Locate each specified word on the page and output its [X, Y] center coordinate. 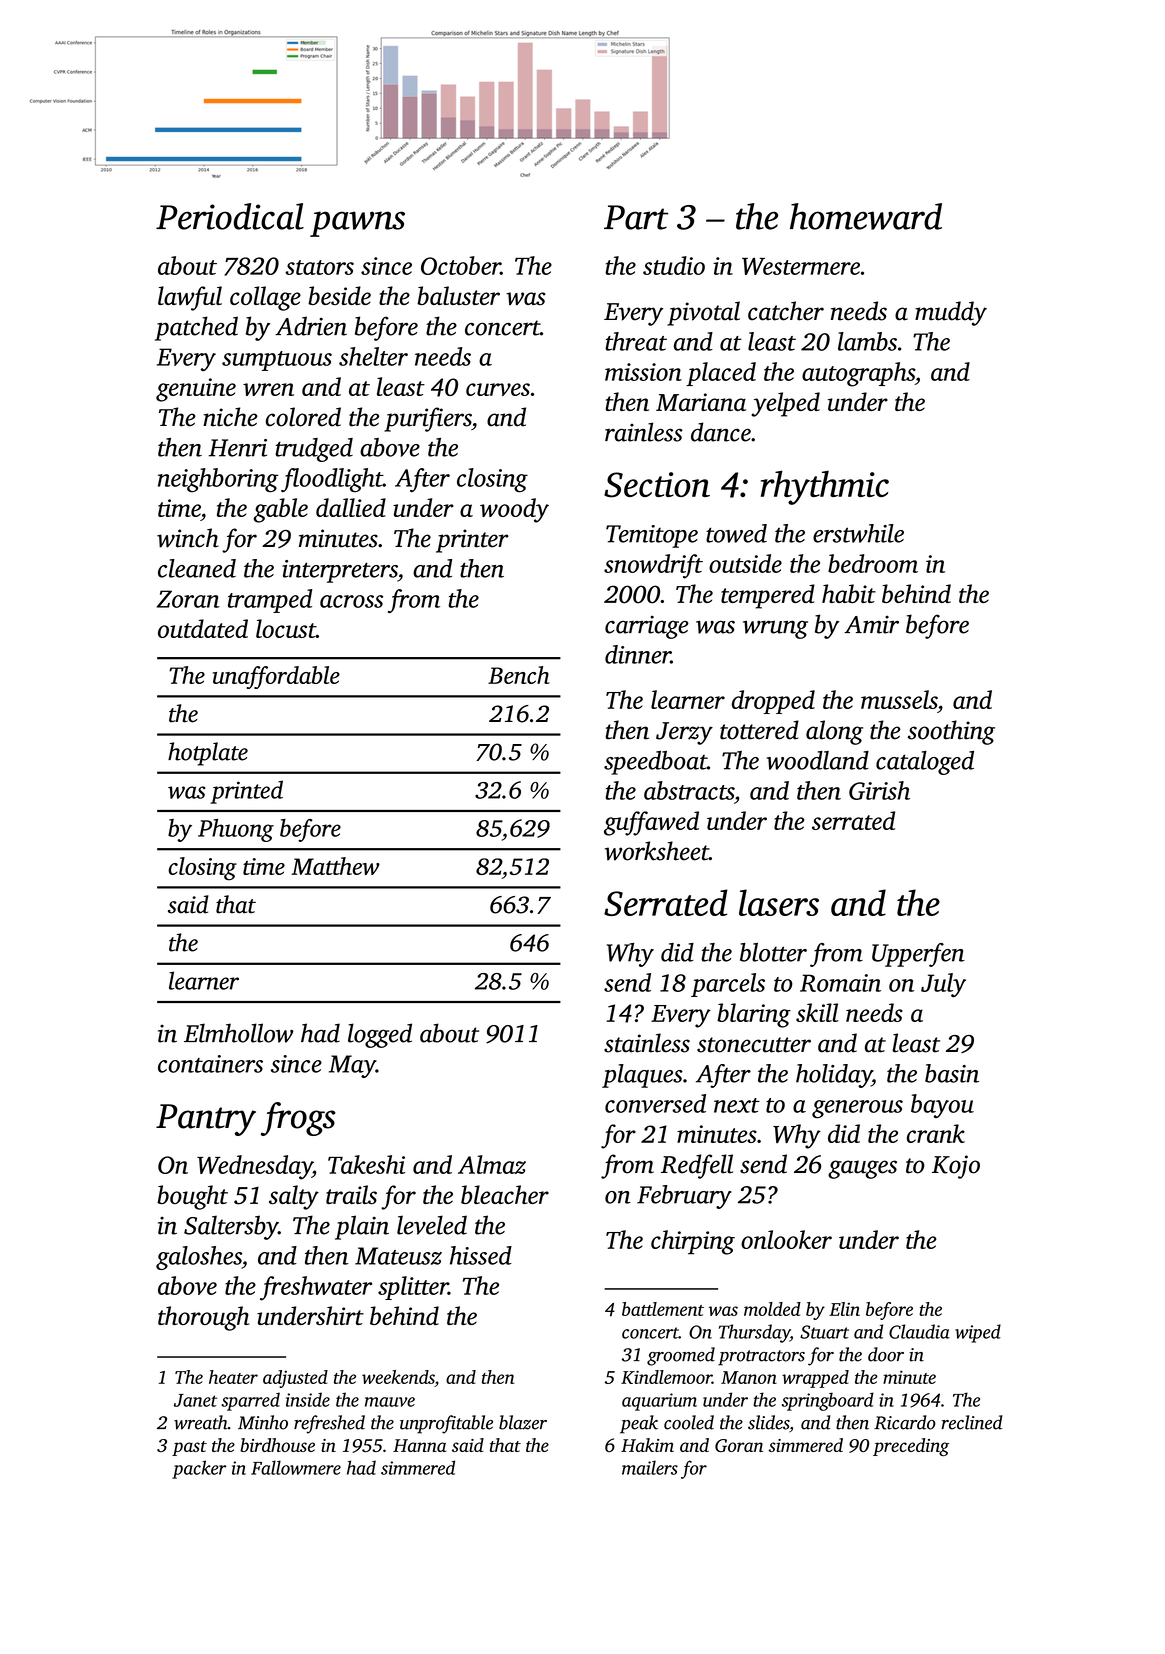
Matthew [335, 866]
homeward [866, 216]
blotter [773, 952]
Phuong [236, 830]
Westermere [801, 266]
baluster [458, 295]
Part [636, 217]
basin [952, 1073]
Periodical [230, 216]
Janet [195, 1400]
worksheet [657, 851]
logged [380, 1035]
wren [268, 389]
